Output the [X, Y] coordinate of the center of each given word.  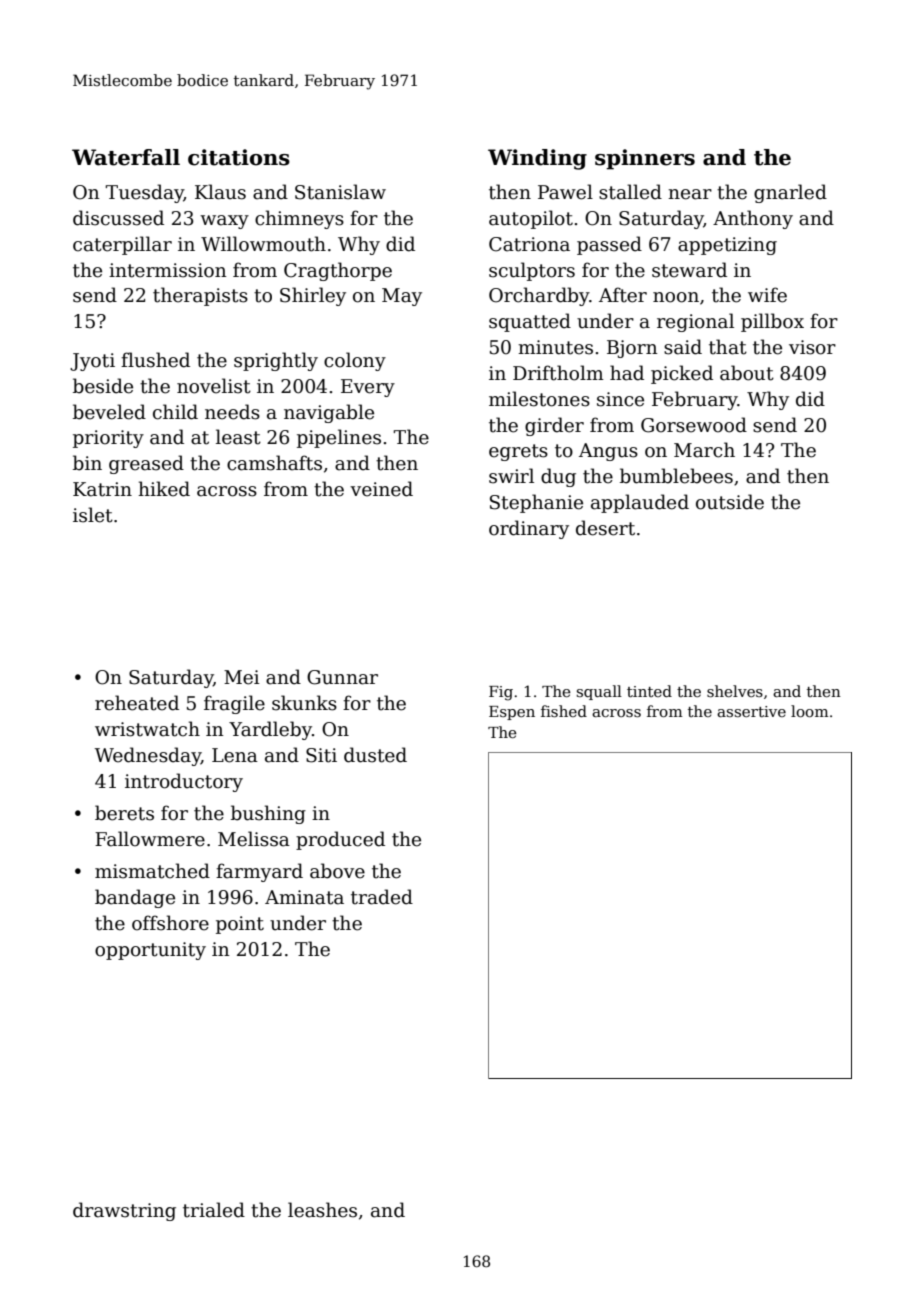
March [704, 450]
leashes [322, 1210]
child [175, 412]
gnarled [790, 193]
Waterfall [126, 157]
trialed [214, 1210]
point [240, 925]
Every [368, 388]
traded [382, 897]
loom [810, 711]
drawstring [124, 1211]
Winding [537, 159]
